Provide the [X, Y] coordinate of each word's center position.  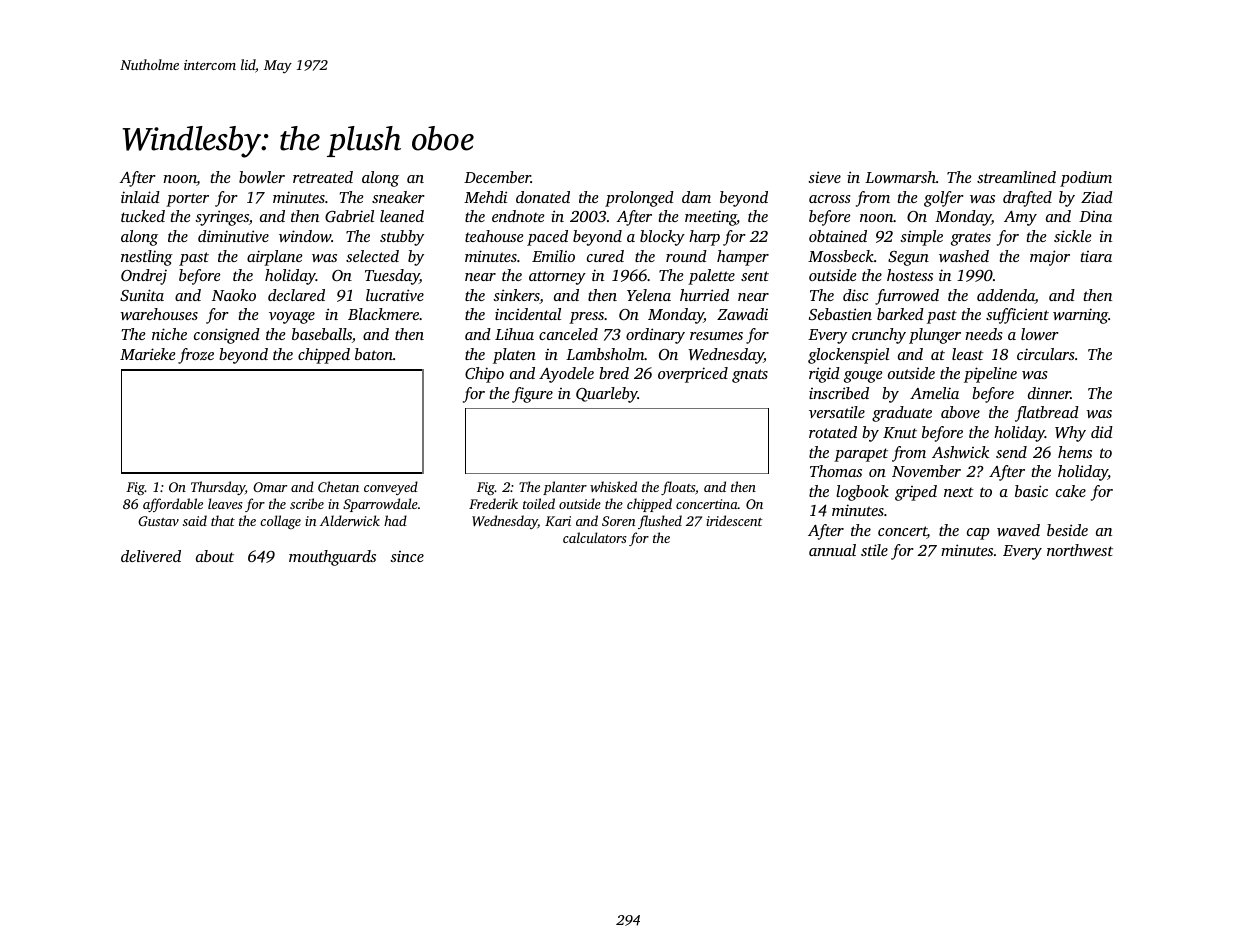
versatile [837, 412]
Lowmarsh [900, 177]
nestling [147, 258]
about [215, 556]
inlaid [140, 197]
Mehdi [485, 197]
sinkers [516, 296]
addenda [1006, 296]
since [407, 556]
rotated [833, 432]
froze [196, 356]
